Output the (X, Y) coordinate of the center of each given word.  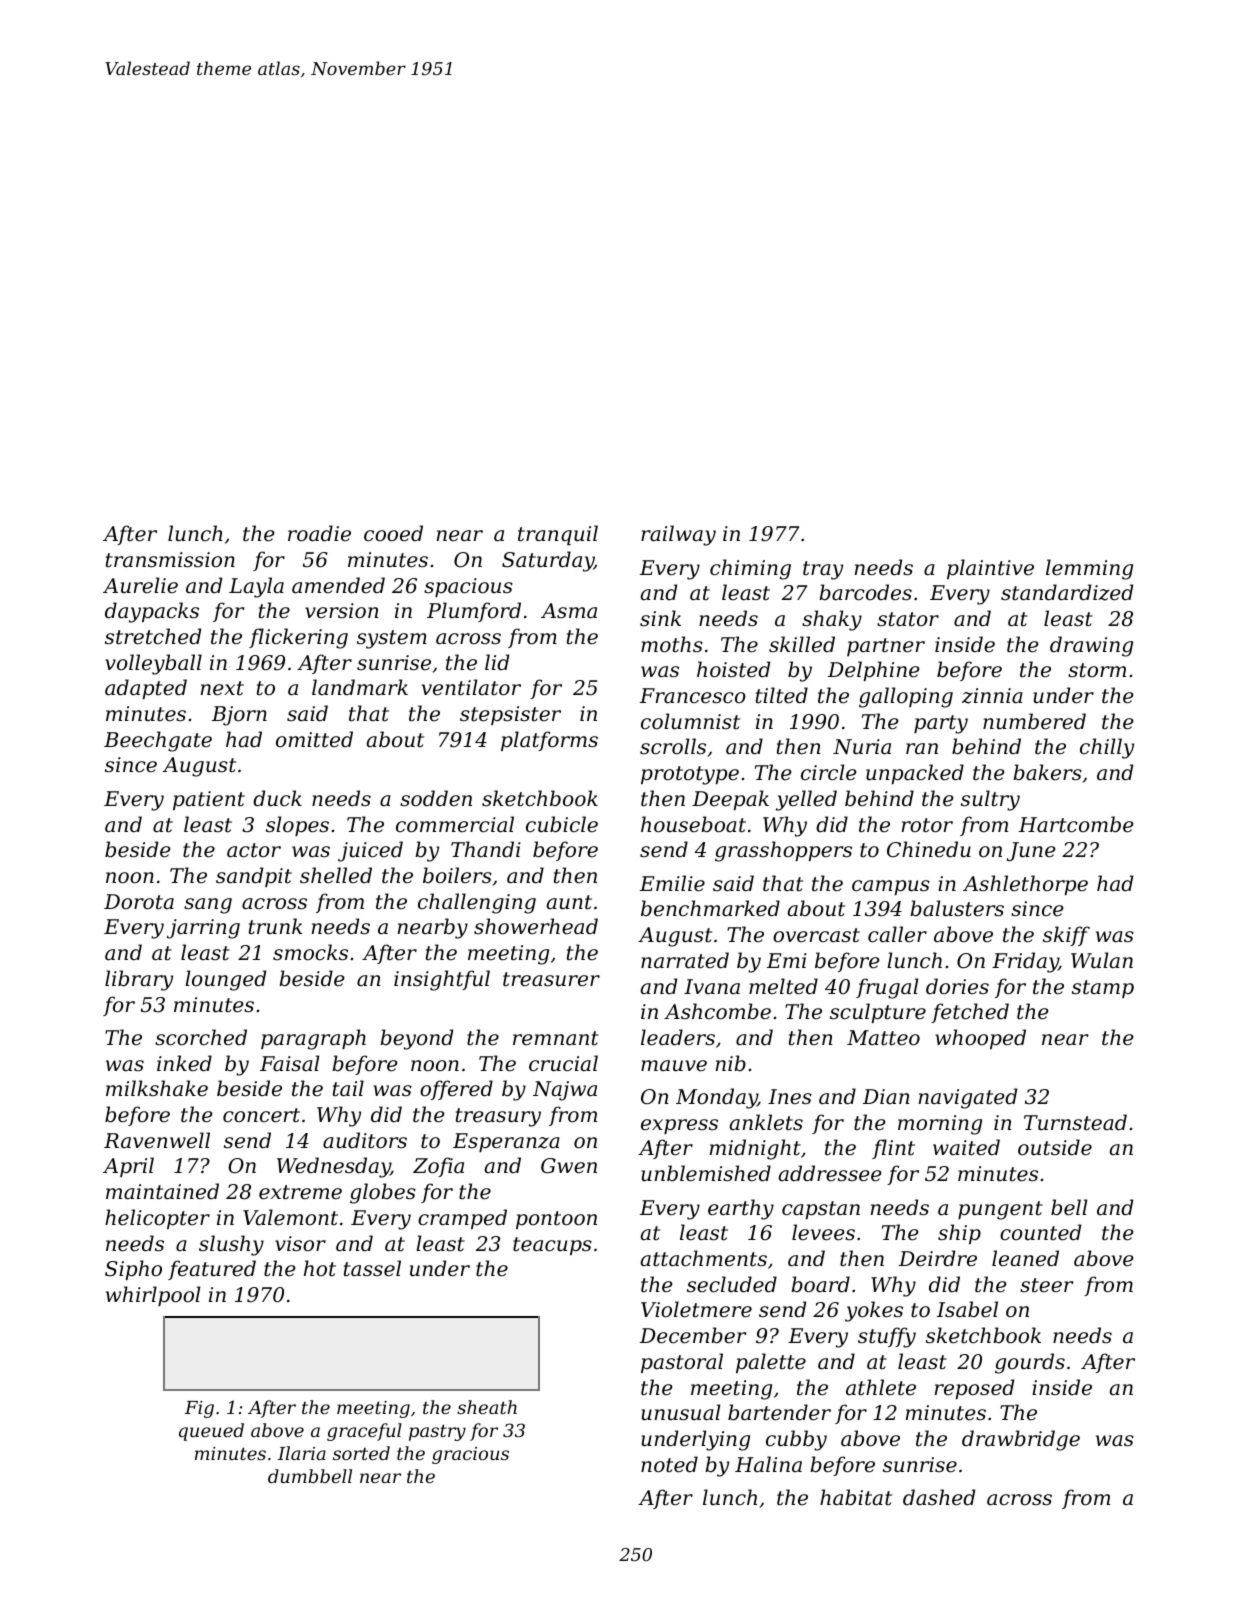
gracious (470, 1455)
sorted (361, 1453)
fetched (970, 1013)
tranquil (558, 535)
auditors (365, 1140)
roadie (319, 533)
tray (823, 570)
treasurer (551, 979)
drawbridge (1021, 1440)
